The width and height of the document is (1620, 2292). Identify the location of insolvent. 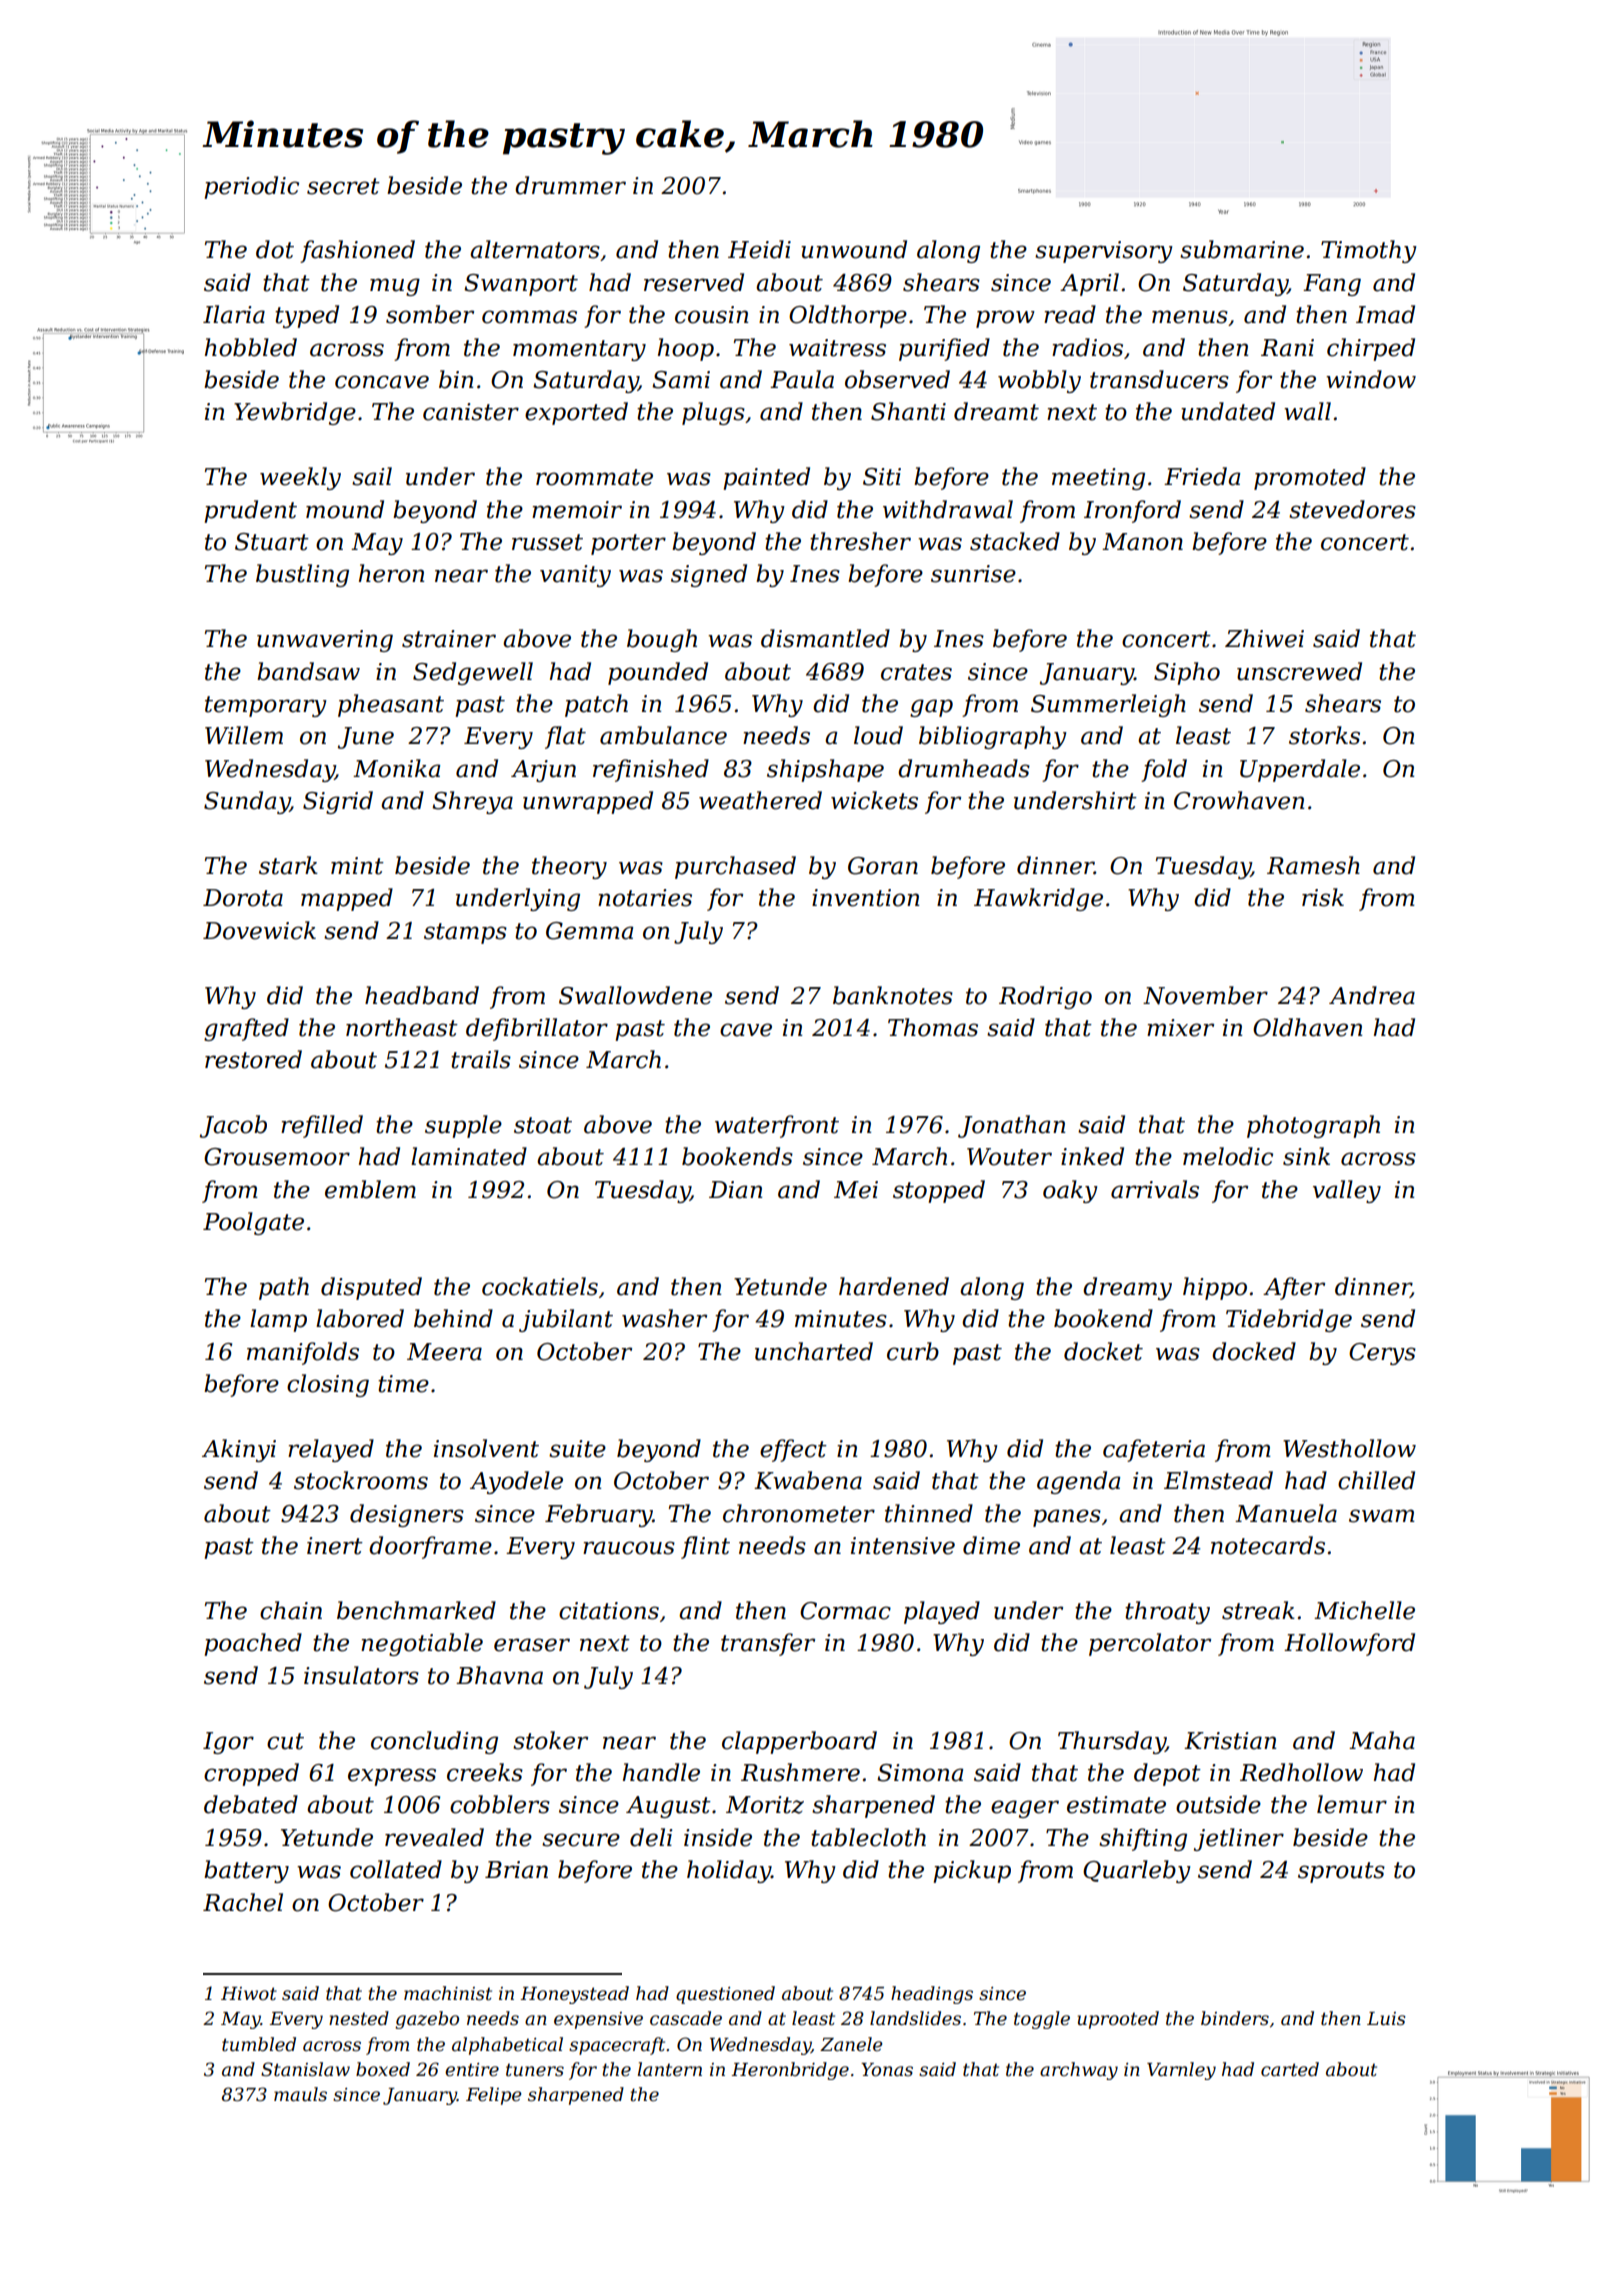
(486, 1448).
